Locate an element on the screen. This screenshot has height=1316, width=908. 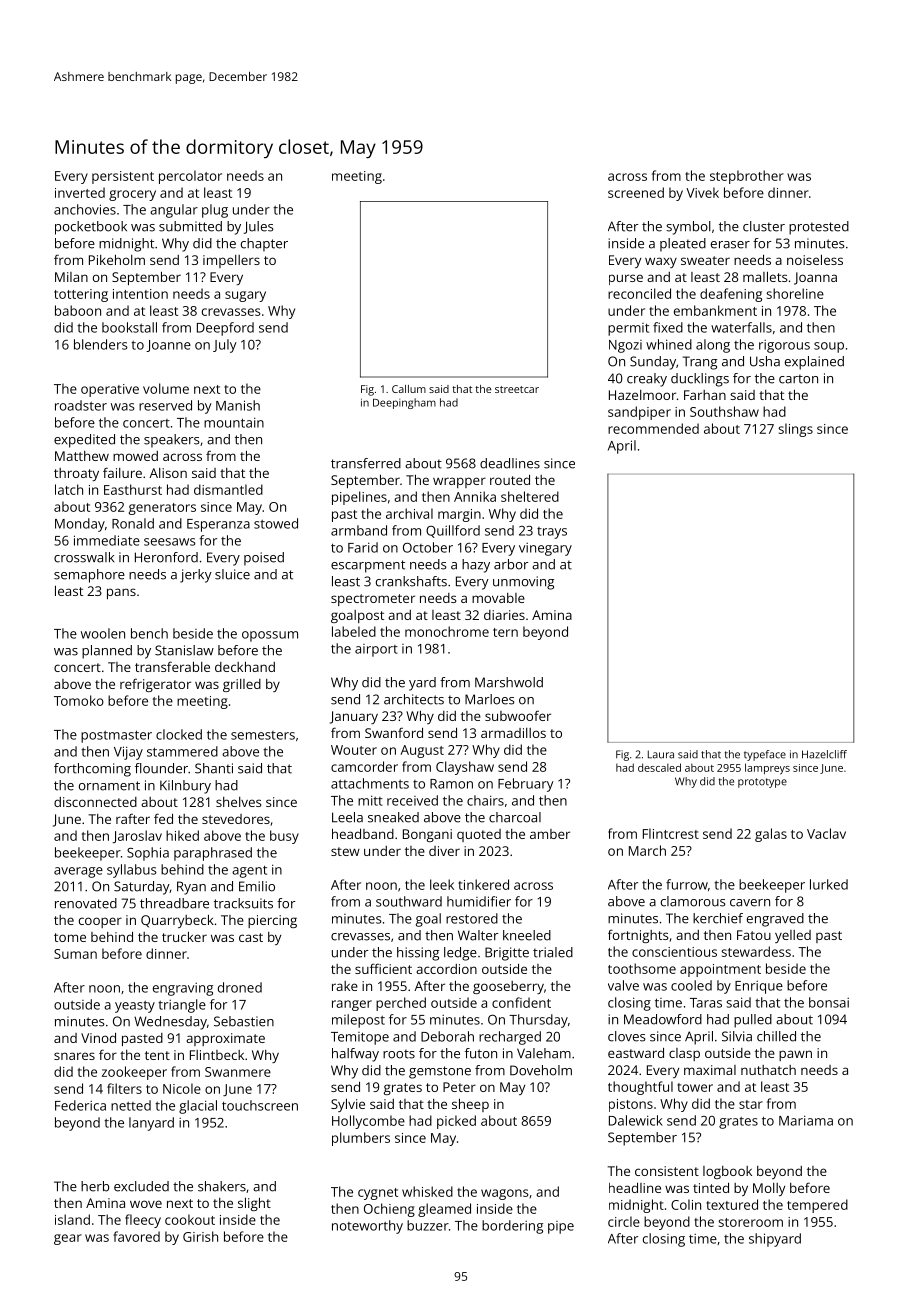
prototype is located at coordinates (762, 783).
